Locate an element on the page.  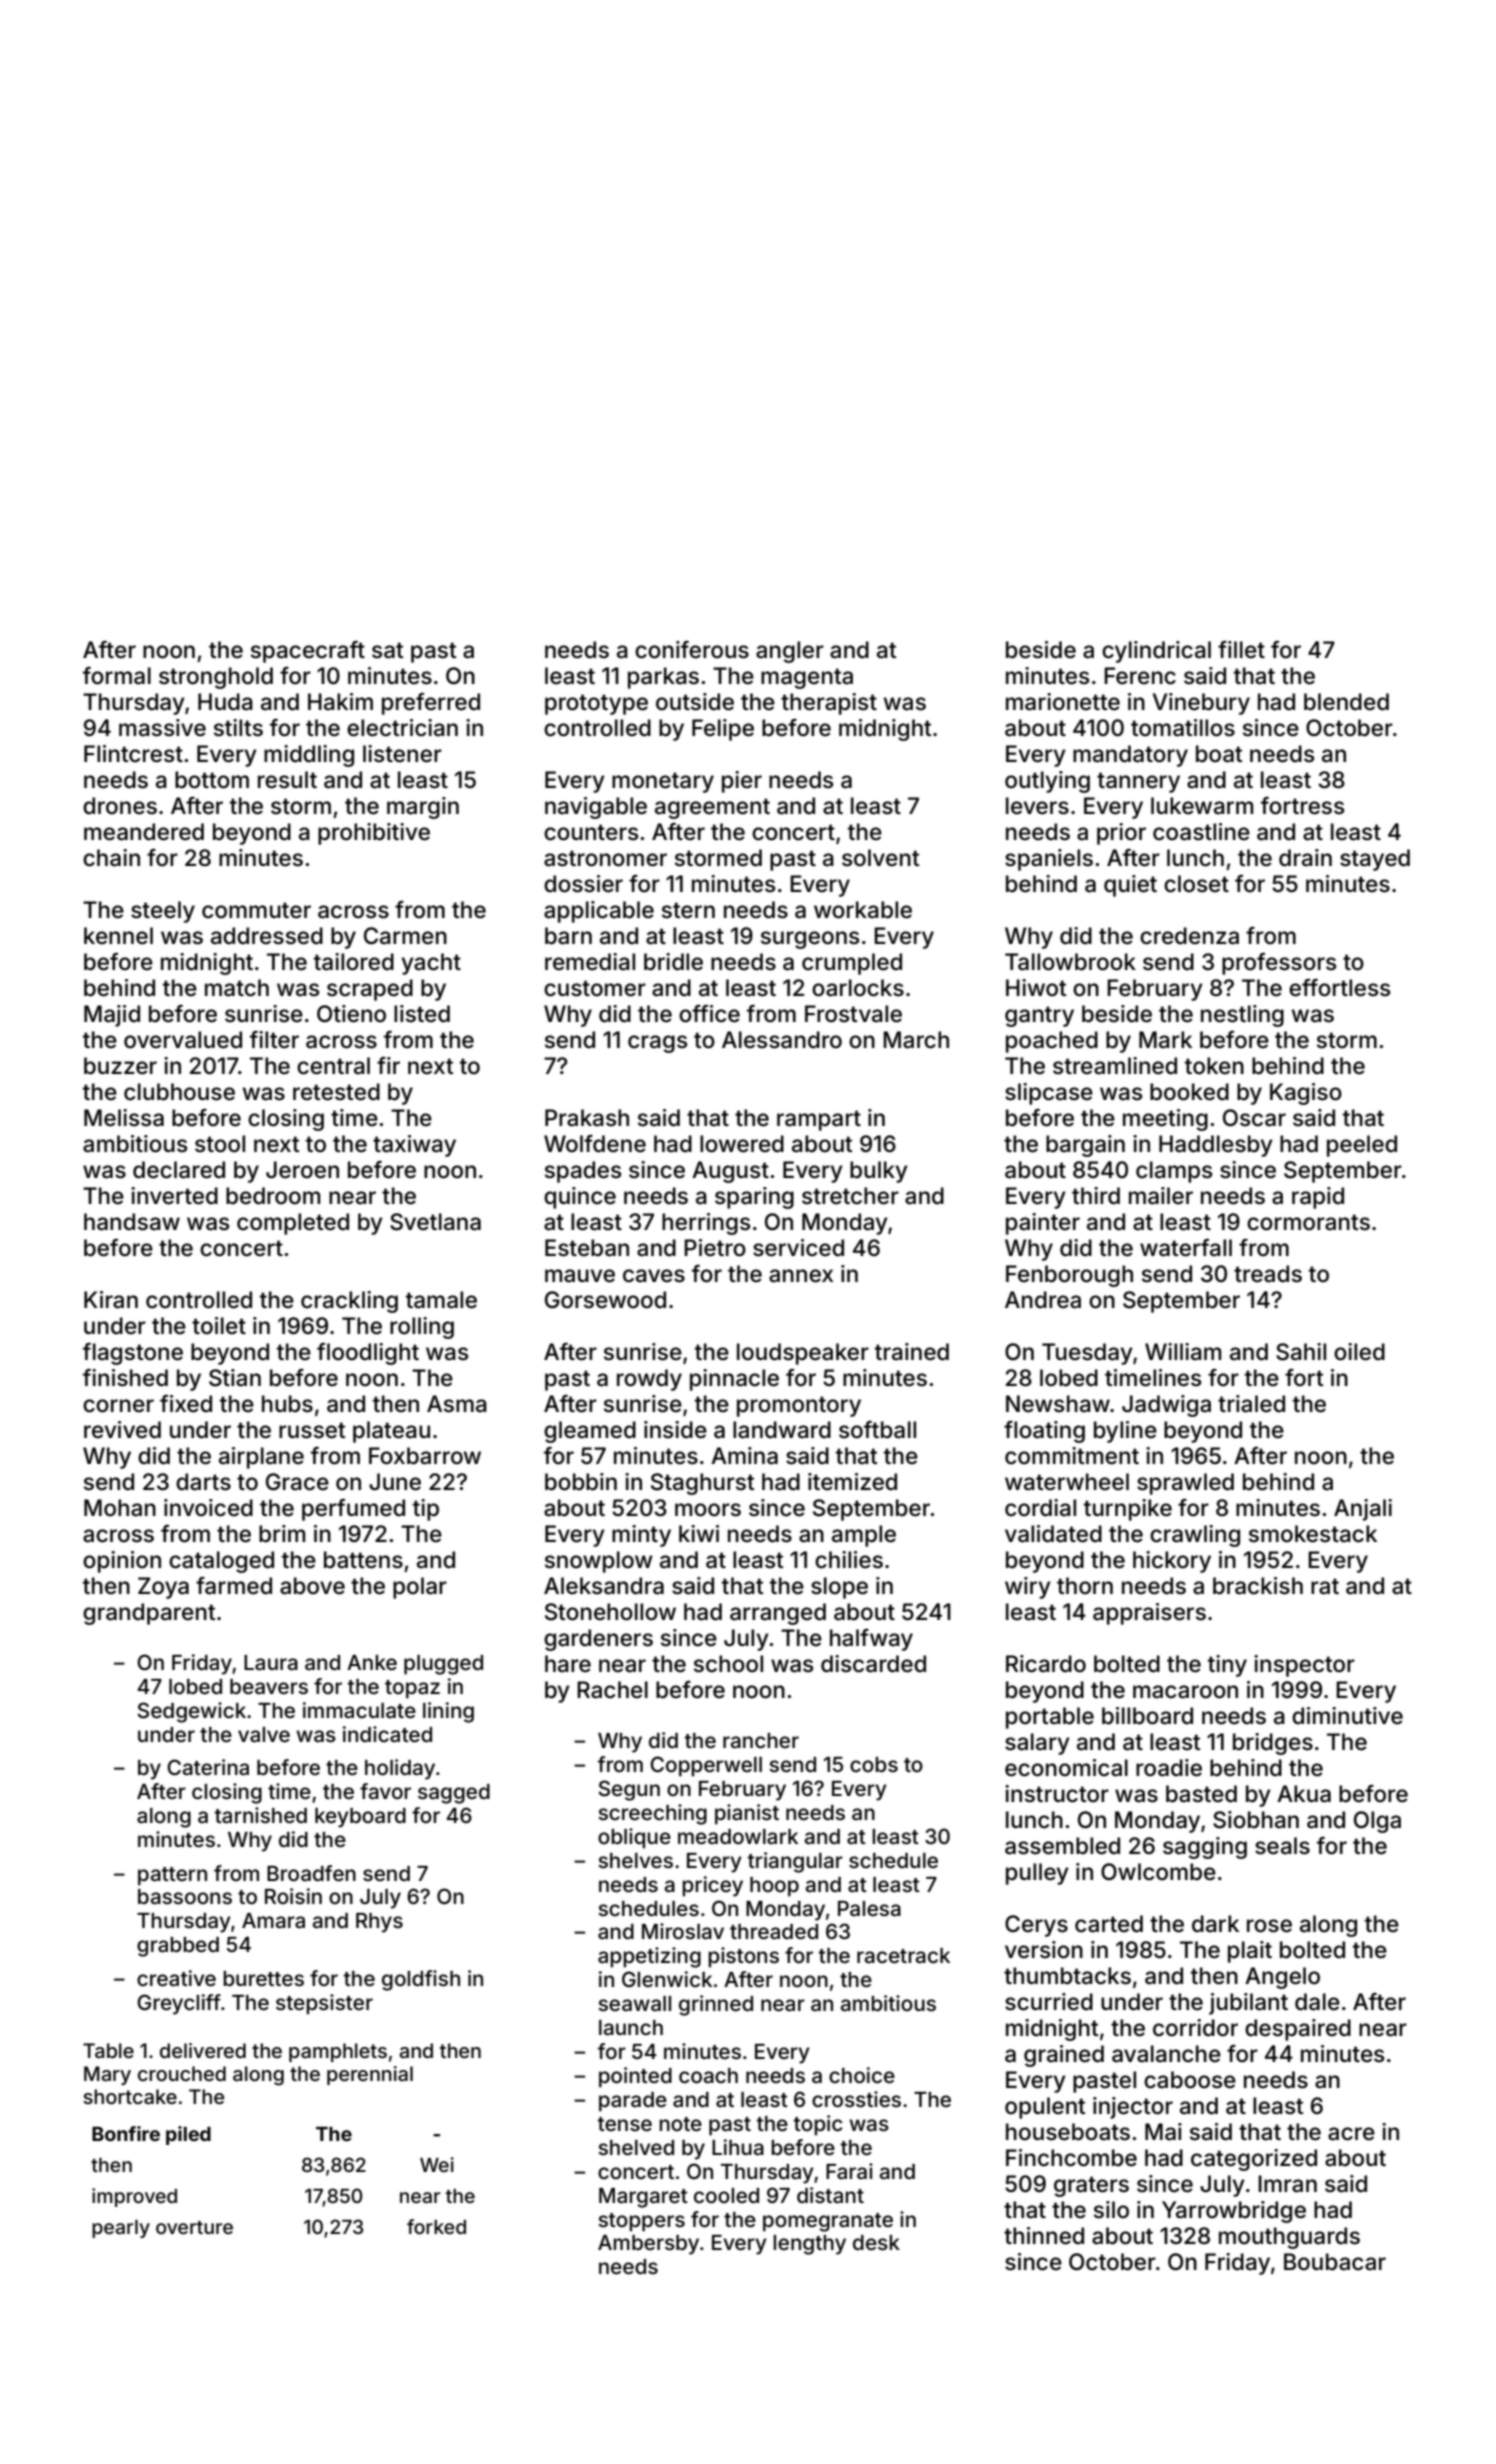
oiled is located at coordinates (1359, 1352).
